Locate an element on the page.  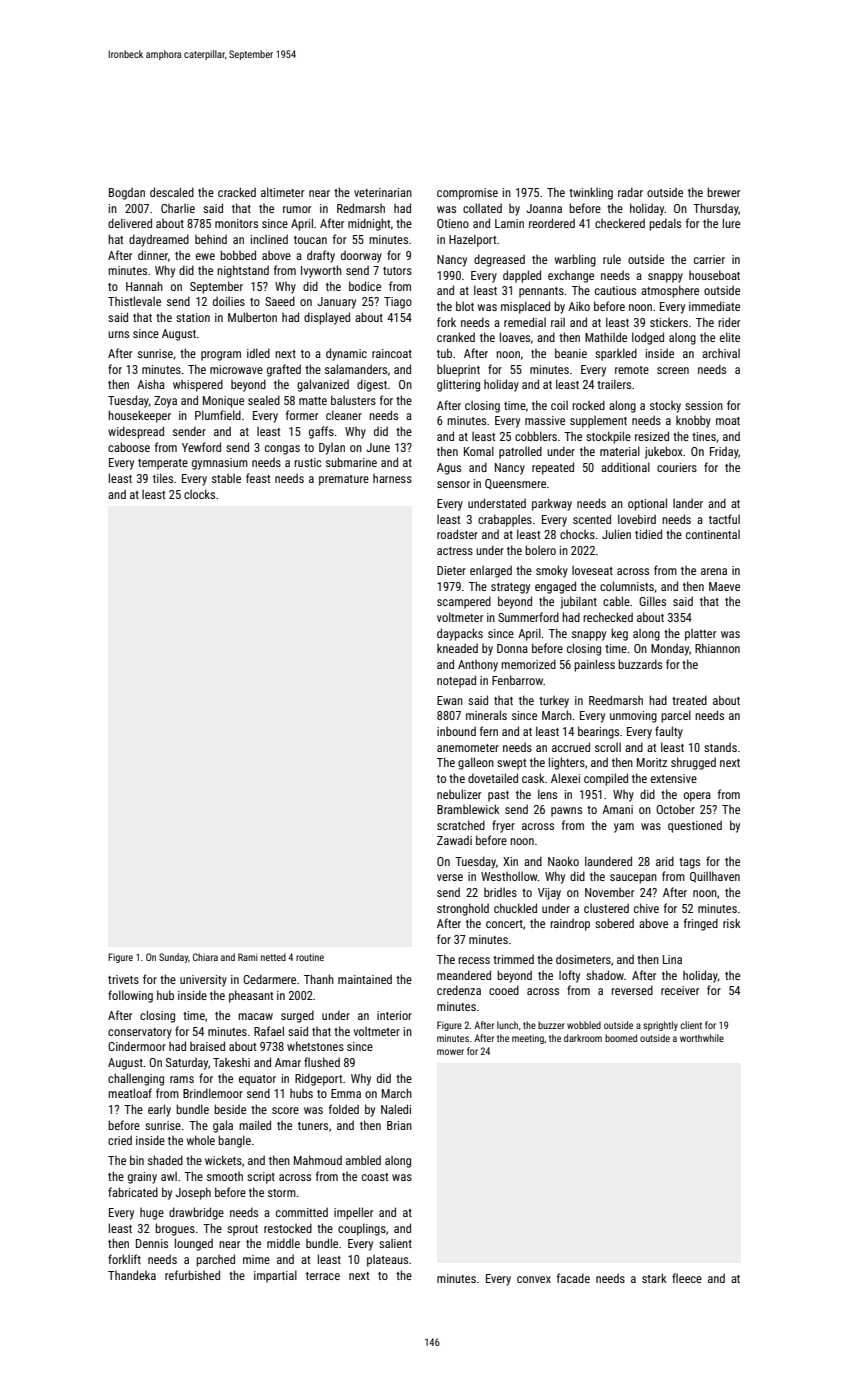
Hannah is located at coordinates (144, 286).
